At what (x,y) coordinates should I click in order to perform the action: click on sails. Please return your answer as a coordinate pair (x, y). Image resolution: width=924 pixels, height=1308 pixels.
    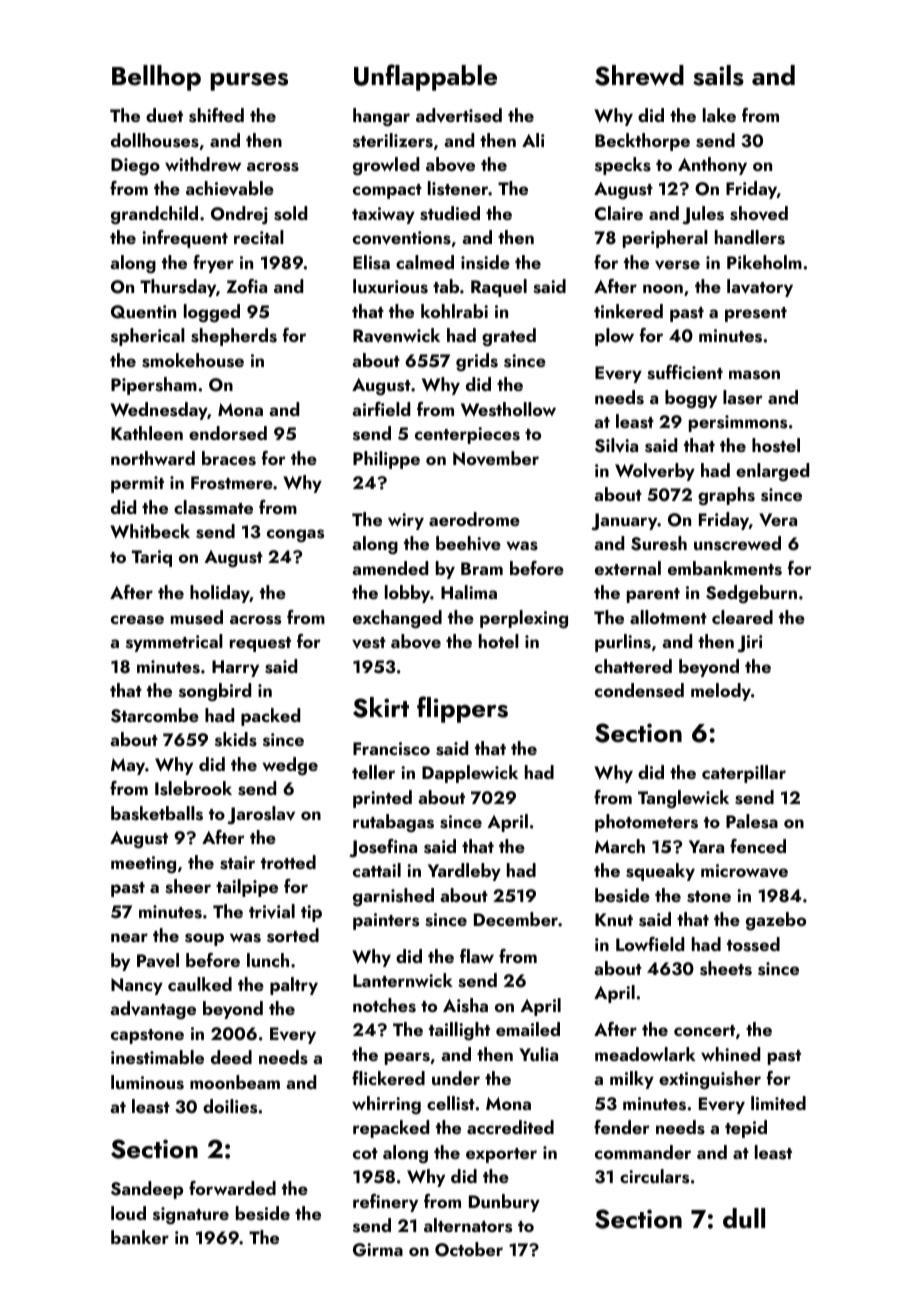
    Looking at the image, I should click on (718, 75).
